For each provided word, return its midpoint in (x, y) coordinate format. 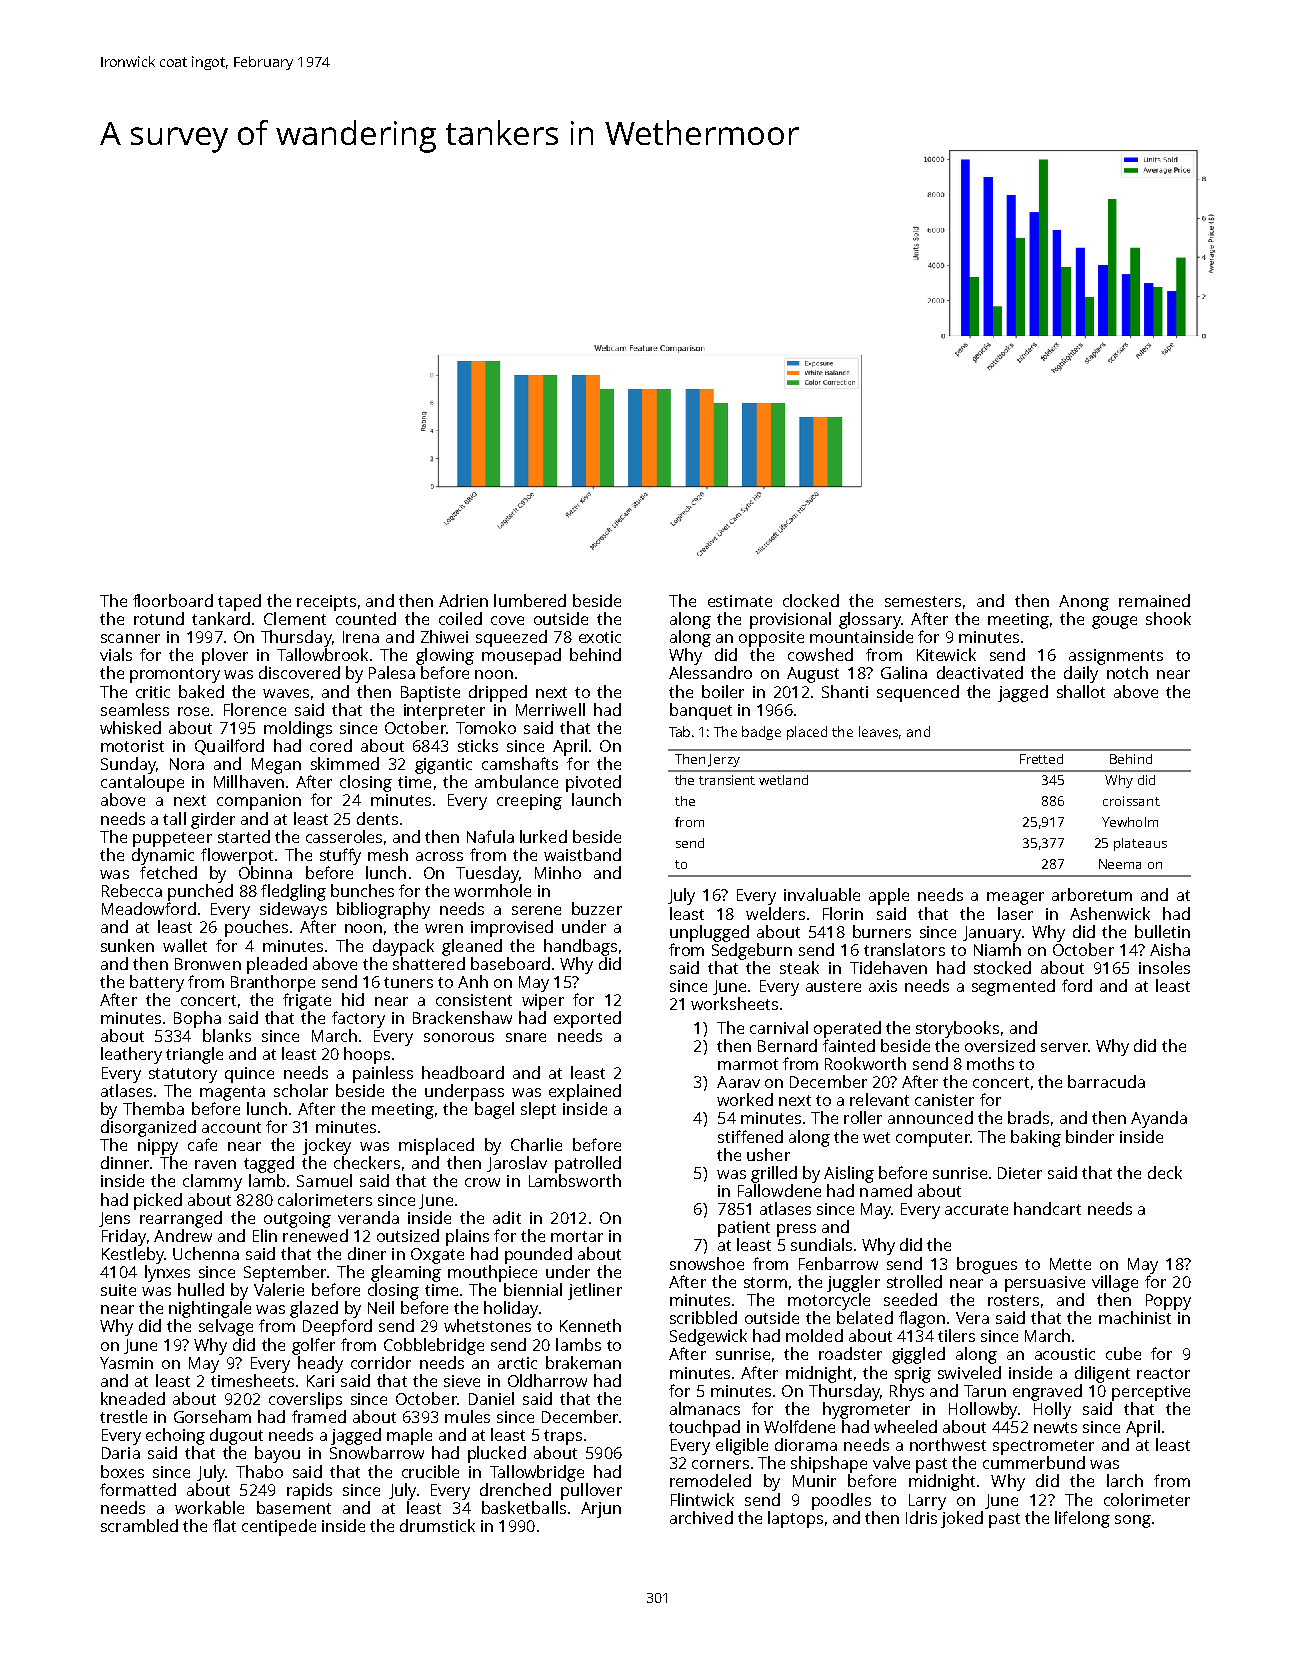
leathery (131, 1055)
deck (1165, 1172)
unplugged (709, 933)
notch (1127, 672)
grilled (774, 1174)
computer (933, 1139)
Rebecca (132, 890)
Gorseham (212, 1416)
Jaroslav (517, 1164)
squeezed (511, 638)
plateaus (1140, 844)
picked (158, 1201)
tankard (221, 618)
